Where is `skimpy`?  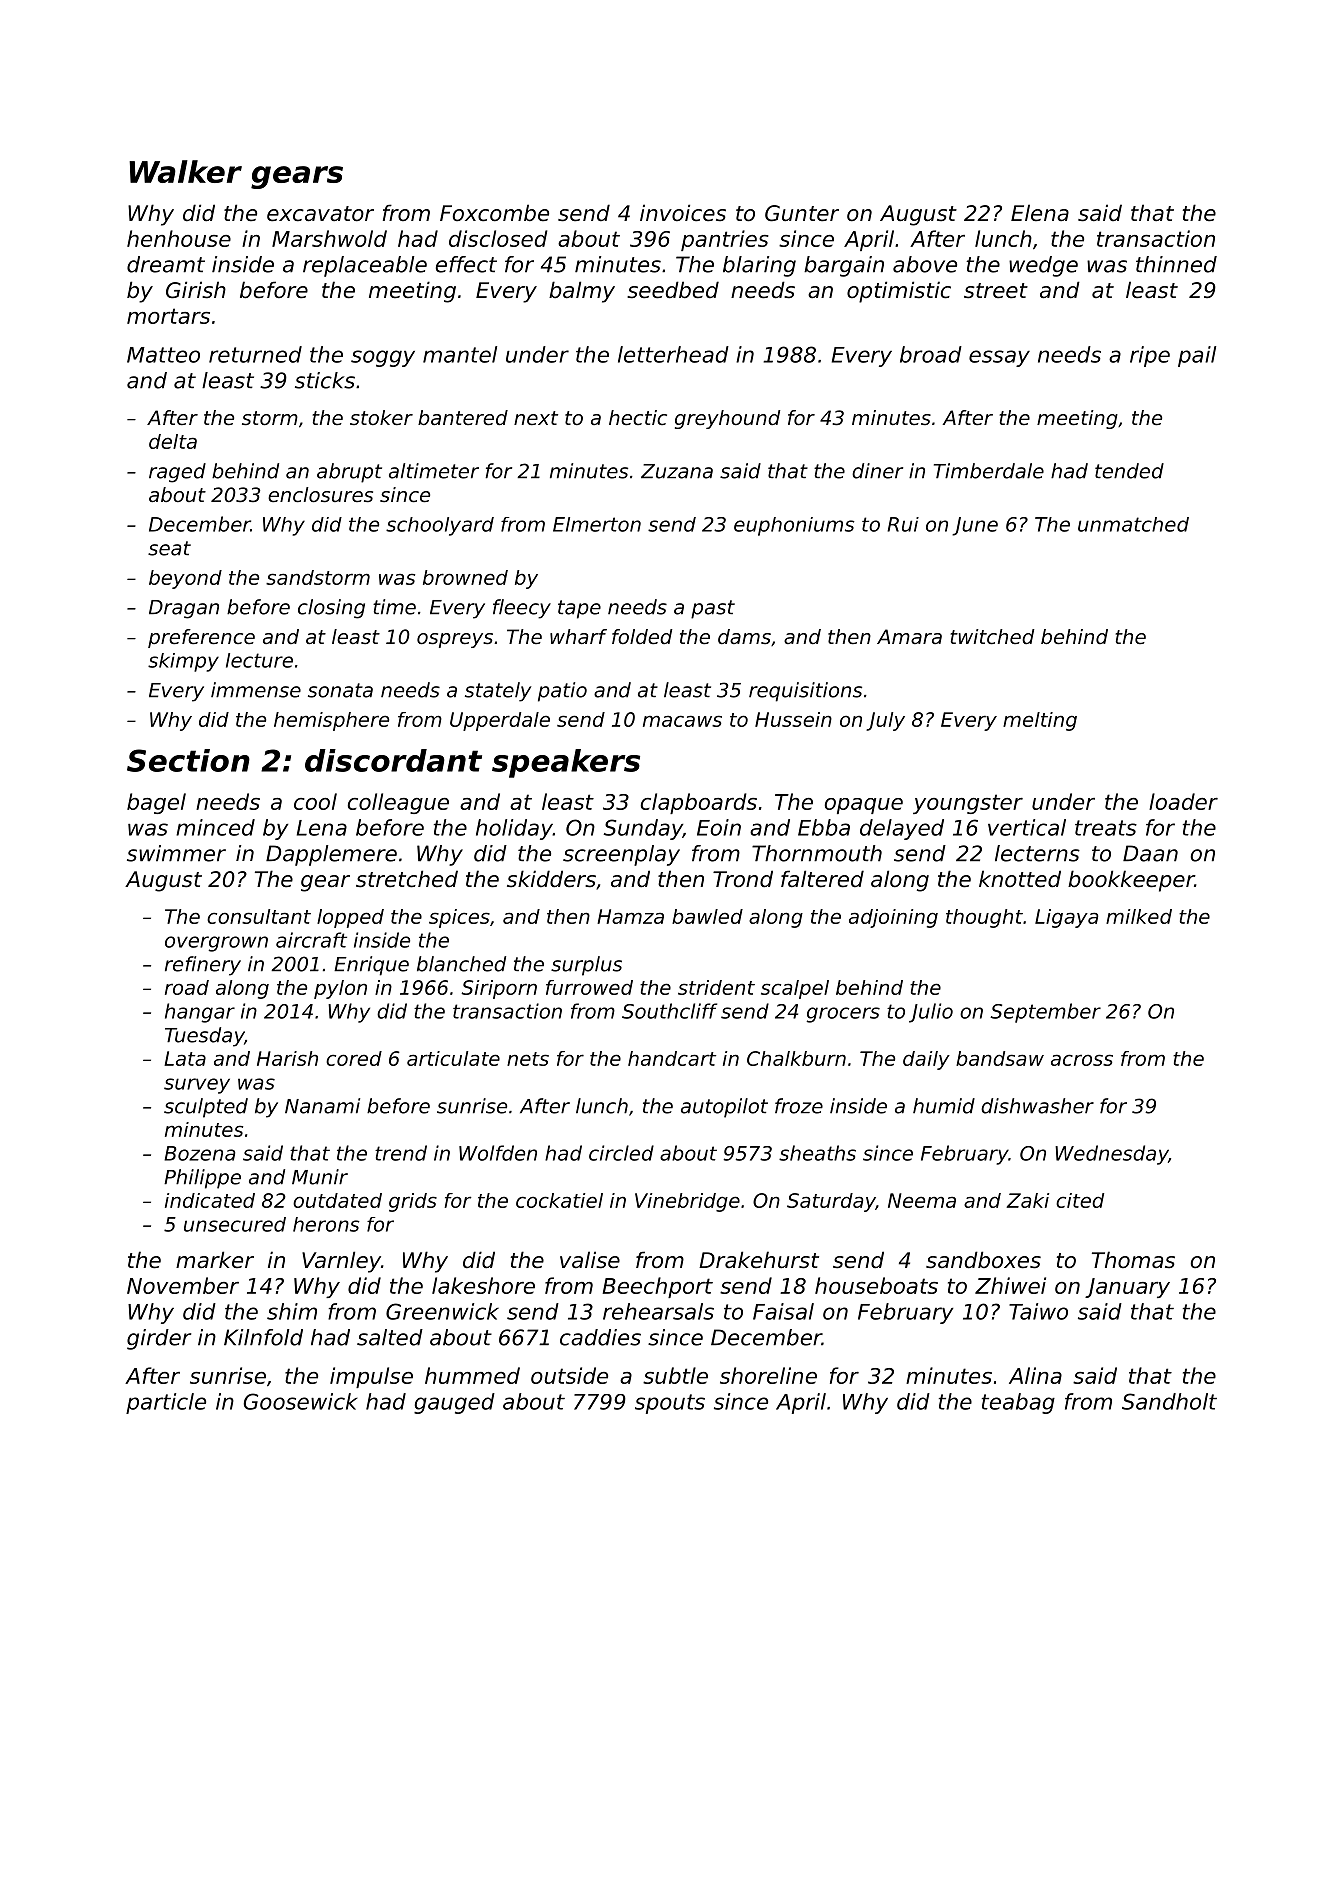
skimpy is located at coordinates (183, 662).
